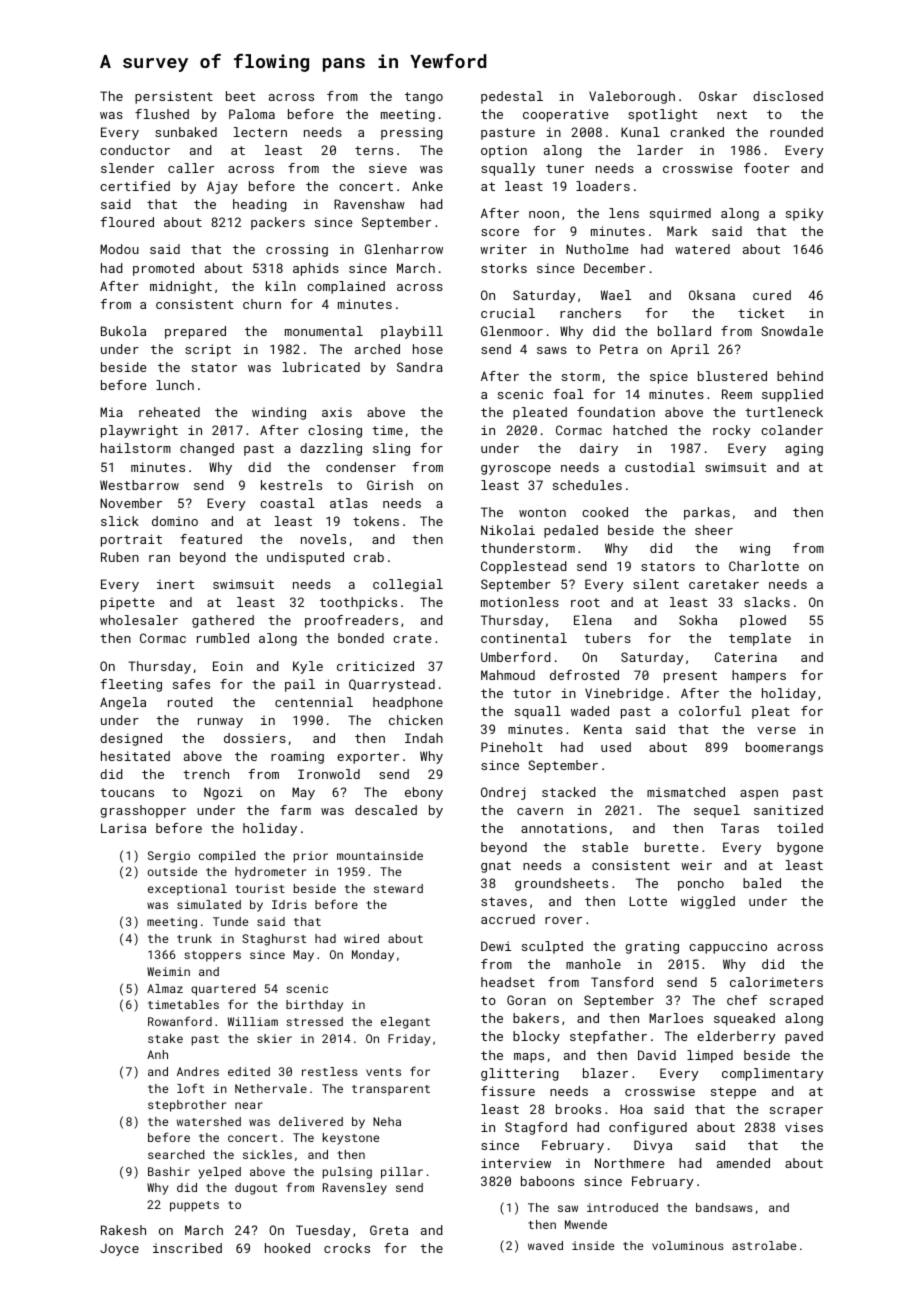 The width and height of the screenshot is (924, 1308). Describe the element at coordinates (762, 883) in the screenshot. I see `baled` at that location.
